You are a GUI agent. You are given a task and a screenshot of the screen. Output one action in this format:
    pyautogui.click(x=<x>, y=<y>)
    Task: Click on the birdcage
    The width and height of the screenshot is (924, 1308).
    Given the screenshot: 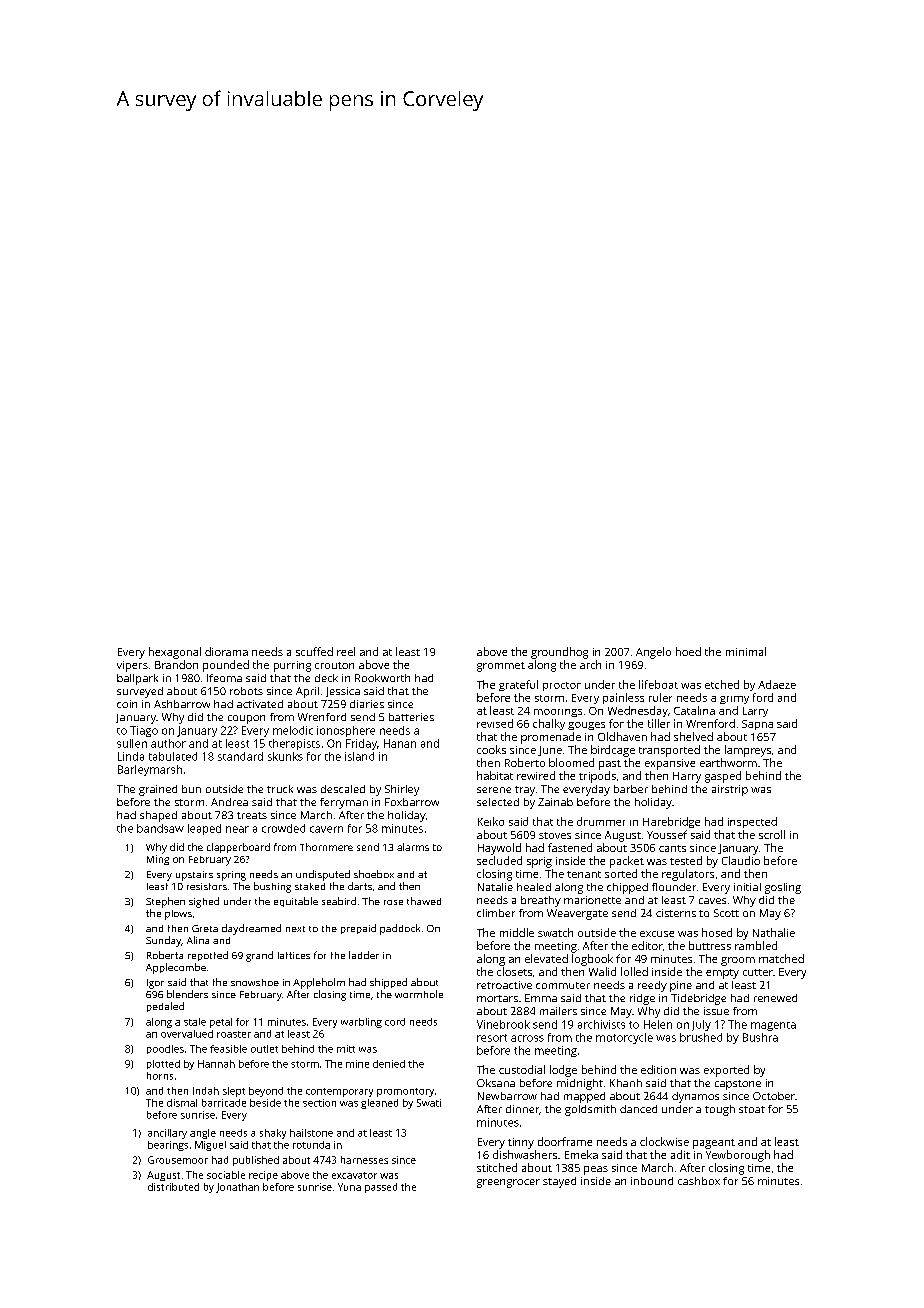 What is the action you would take?
    pyautogui.click(x=613, y=751)
